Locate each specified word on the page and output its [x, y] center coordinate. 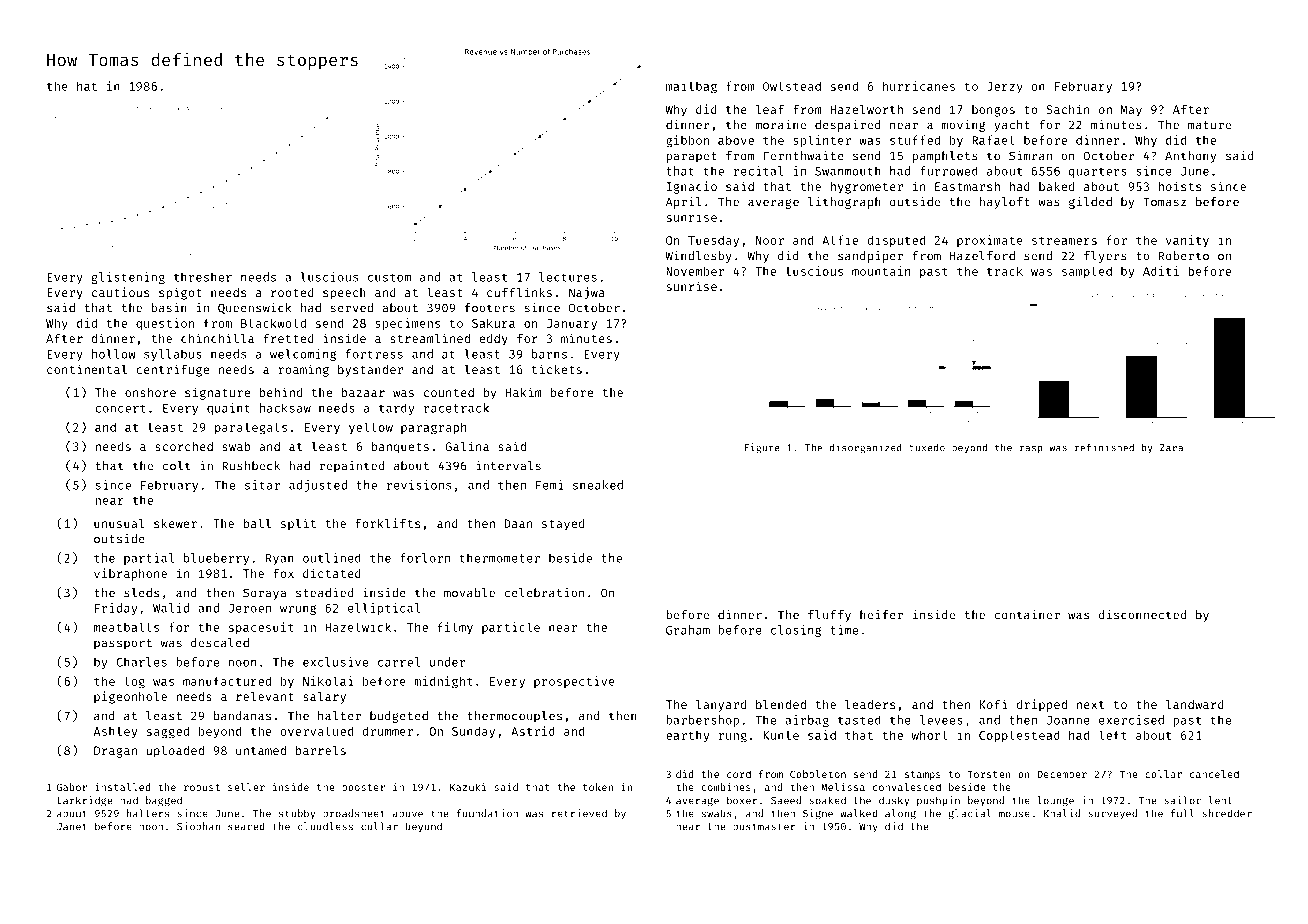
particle [511, 628]
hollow [114, 354]
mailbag [691, 87]
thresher [203, 277]
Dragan [115, 752]
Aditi [1161, 271]
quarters [1098, 172]
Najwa [587, 293]
